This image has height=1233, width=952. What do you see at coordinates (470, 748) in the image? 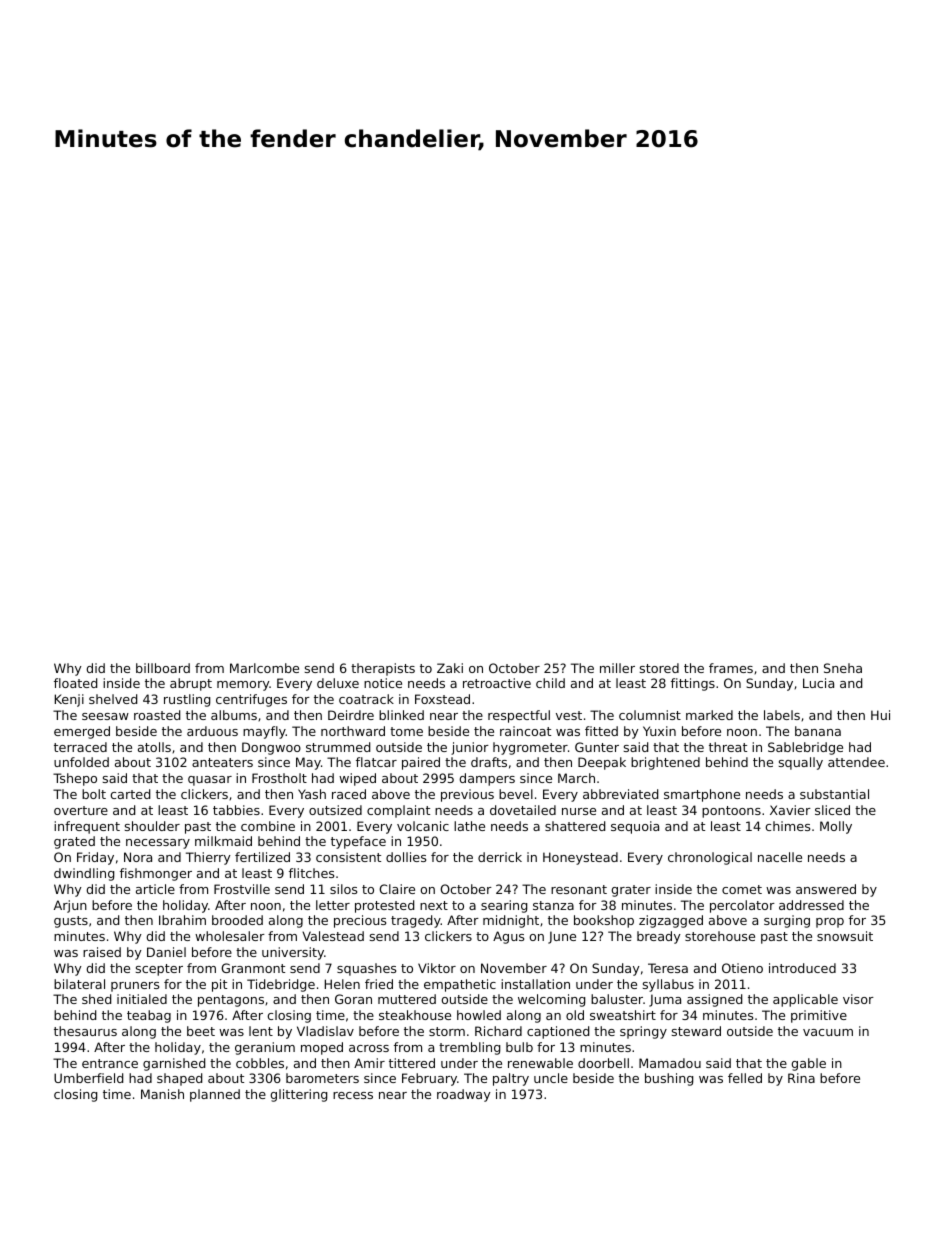
I see `junior` at bounding box center [470, 748].
